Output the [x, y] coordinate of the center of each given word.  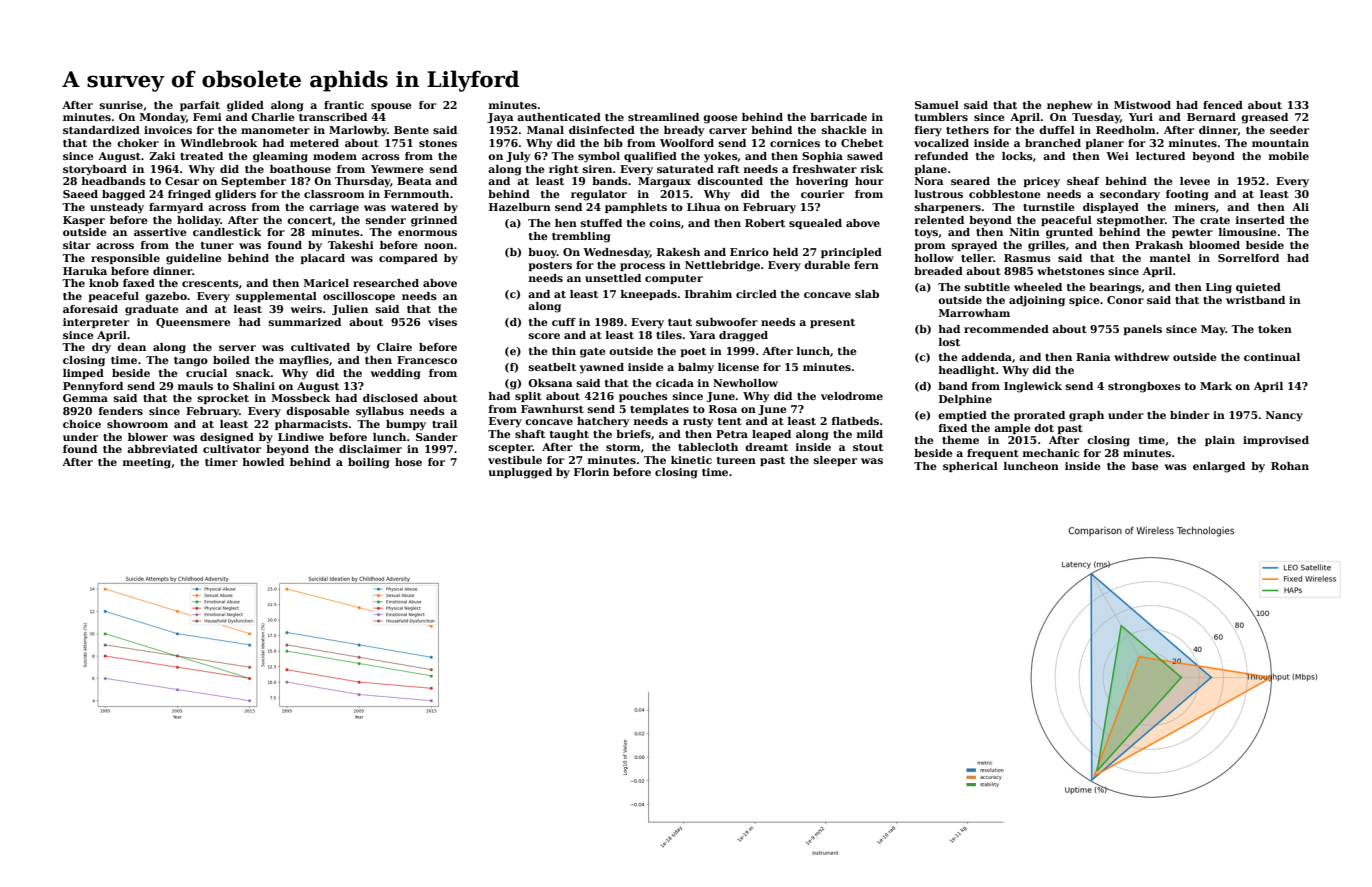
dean [131, 347]
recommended [1006, 329]
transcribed [333, 117]
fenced [1223, 105]
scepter [511, 448]
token [1275, 329]
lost [949, 342]
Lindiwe [301, 437]
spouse [391, 107]
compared [408, 259]
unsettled [613, 278]
